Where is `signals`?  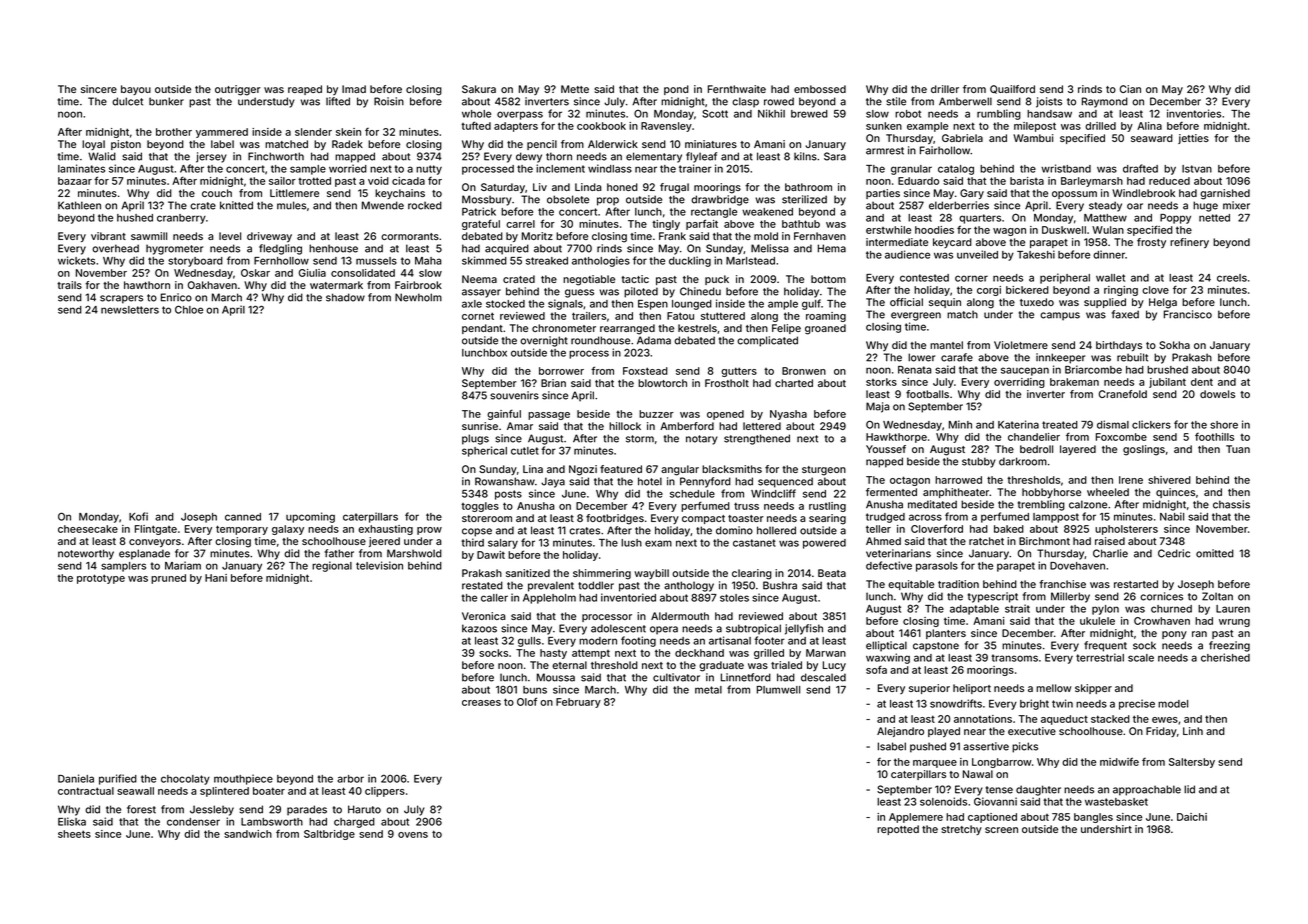
signals is located at coordinates (565, 304).
